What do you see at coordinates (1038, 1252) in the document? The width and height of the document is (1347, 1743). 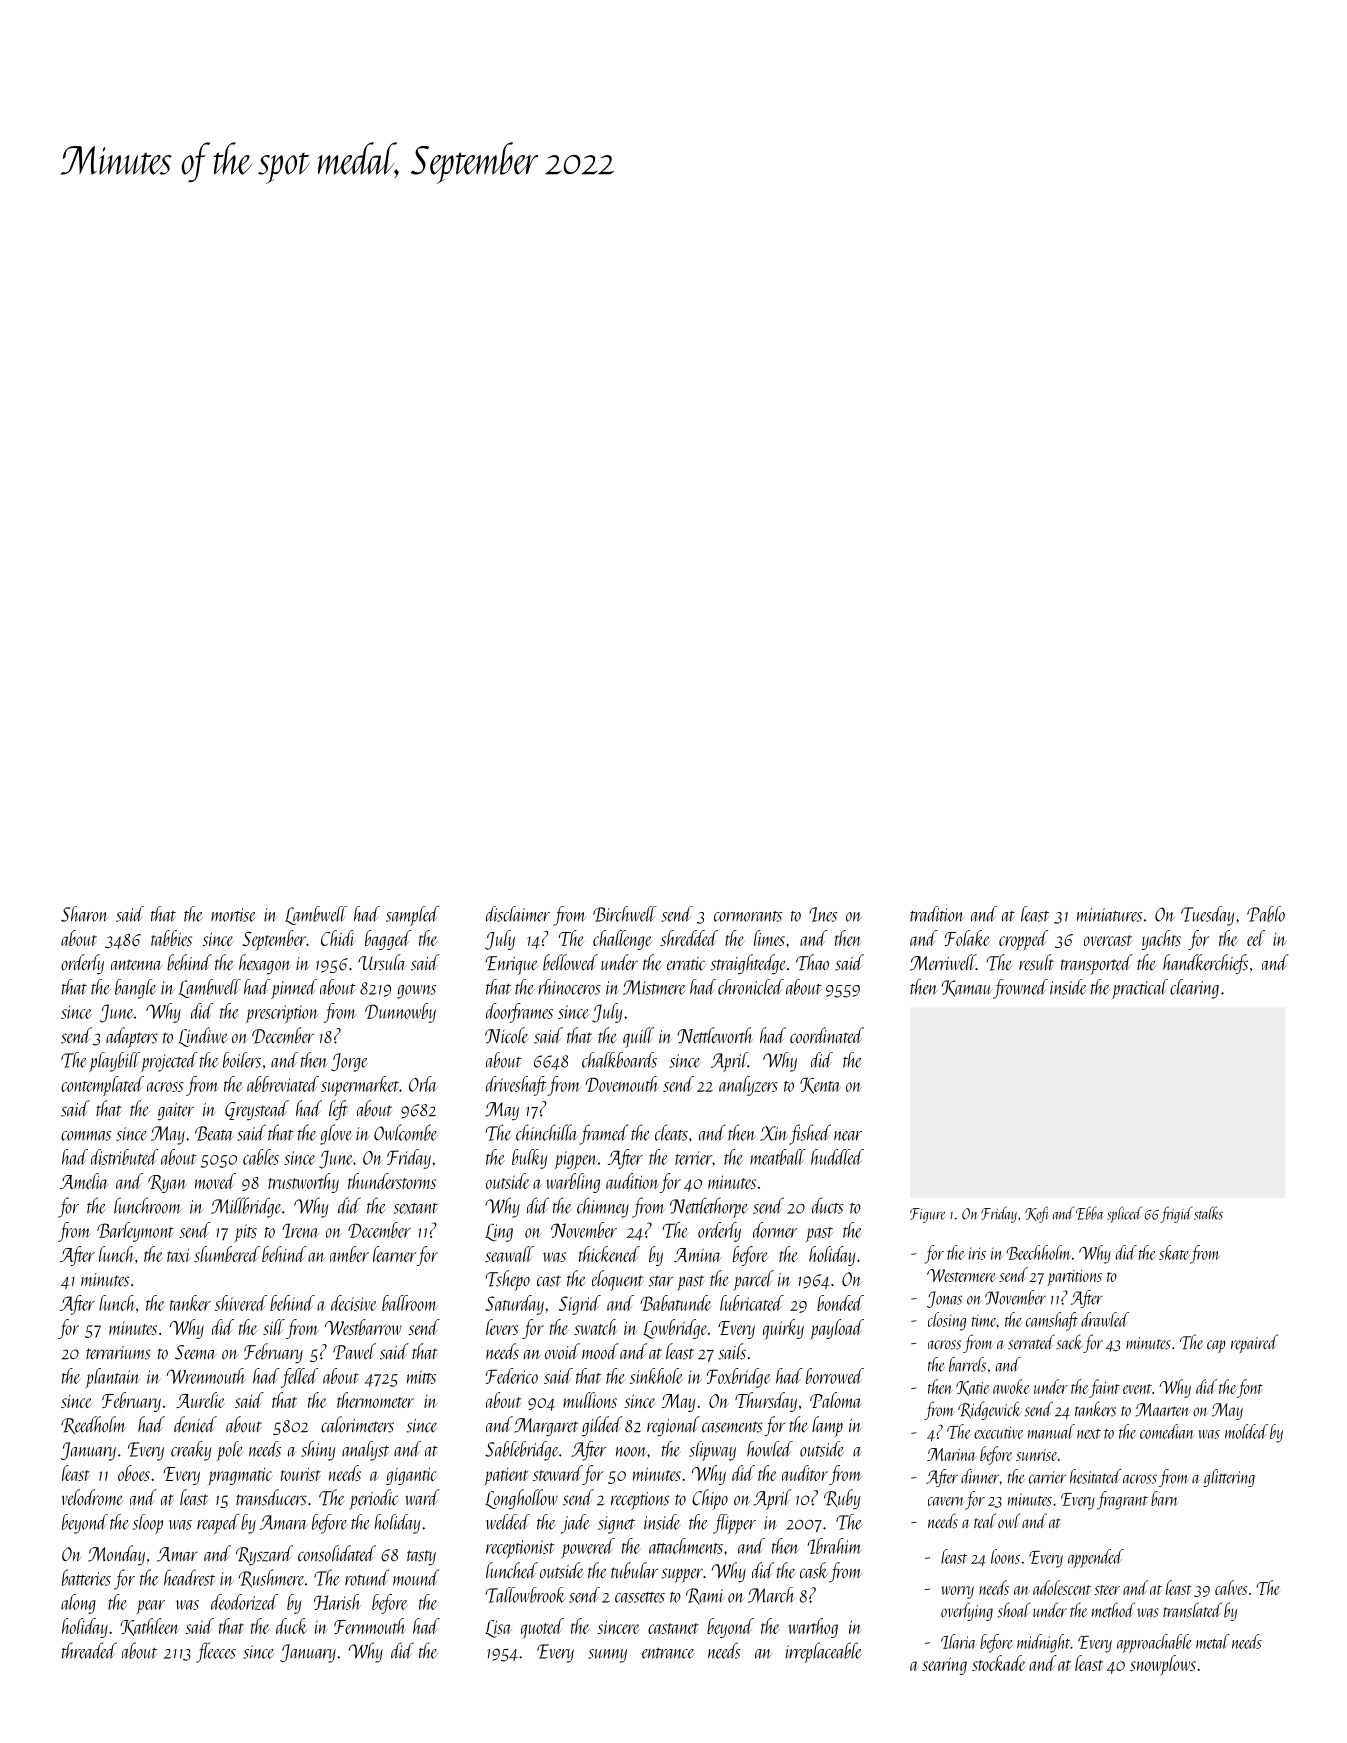 I see `Beechholm` at bounding box center [1038, 1252].
